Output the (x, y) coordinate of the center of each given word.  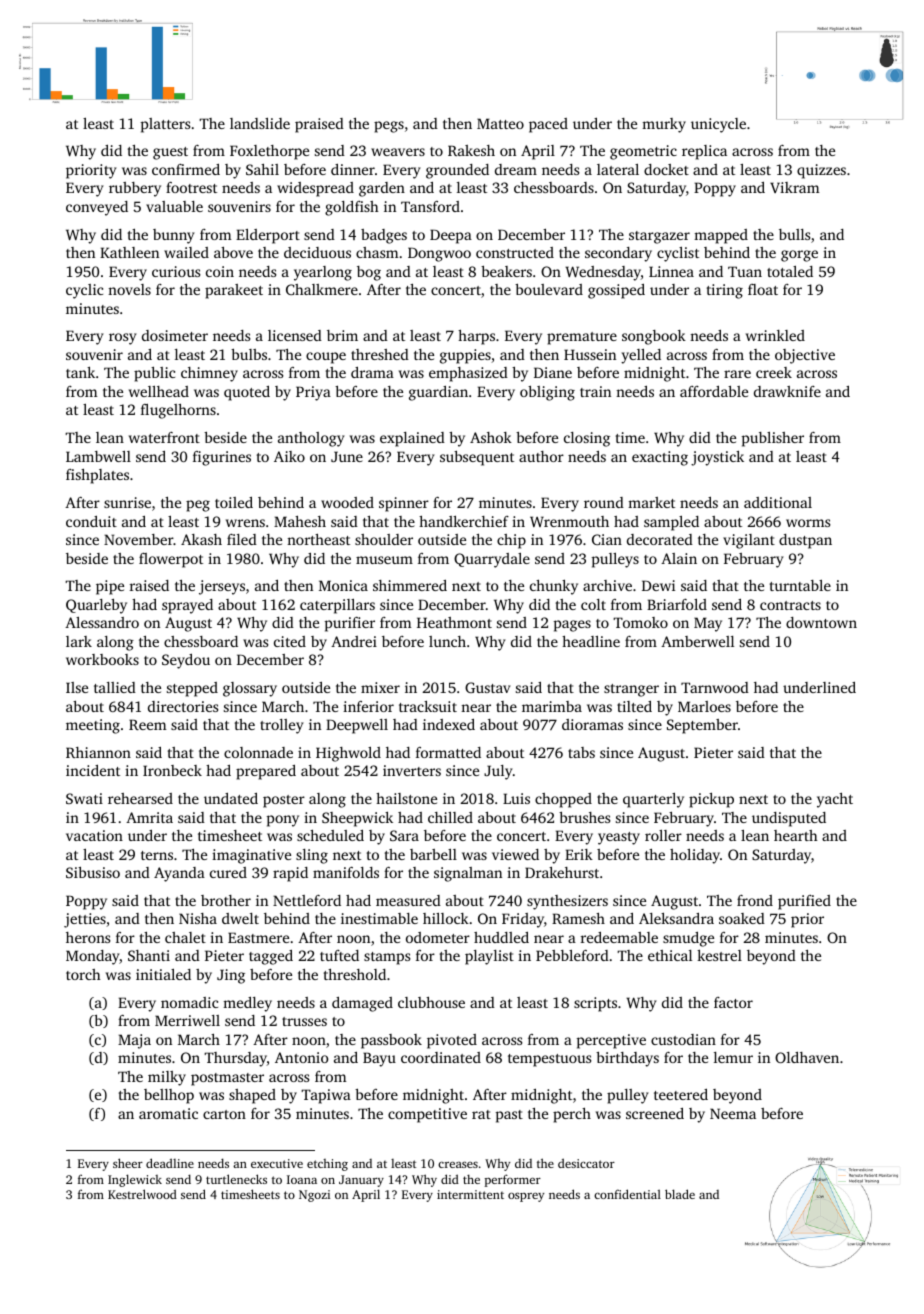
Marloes (704, 706)
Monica (343, 585)
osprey (526, 1197)
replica (704, 152)
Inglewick (135, 1180)
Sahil (262, 169)
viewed (515, 854)
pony (283, 821)
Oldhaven (807, 1057)
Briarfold (677, 604)
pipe (110, 587)
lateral (618, 169)
